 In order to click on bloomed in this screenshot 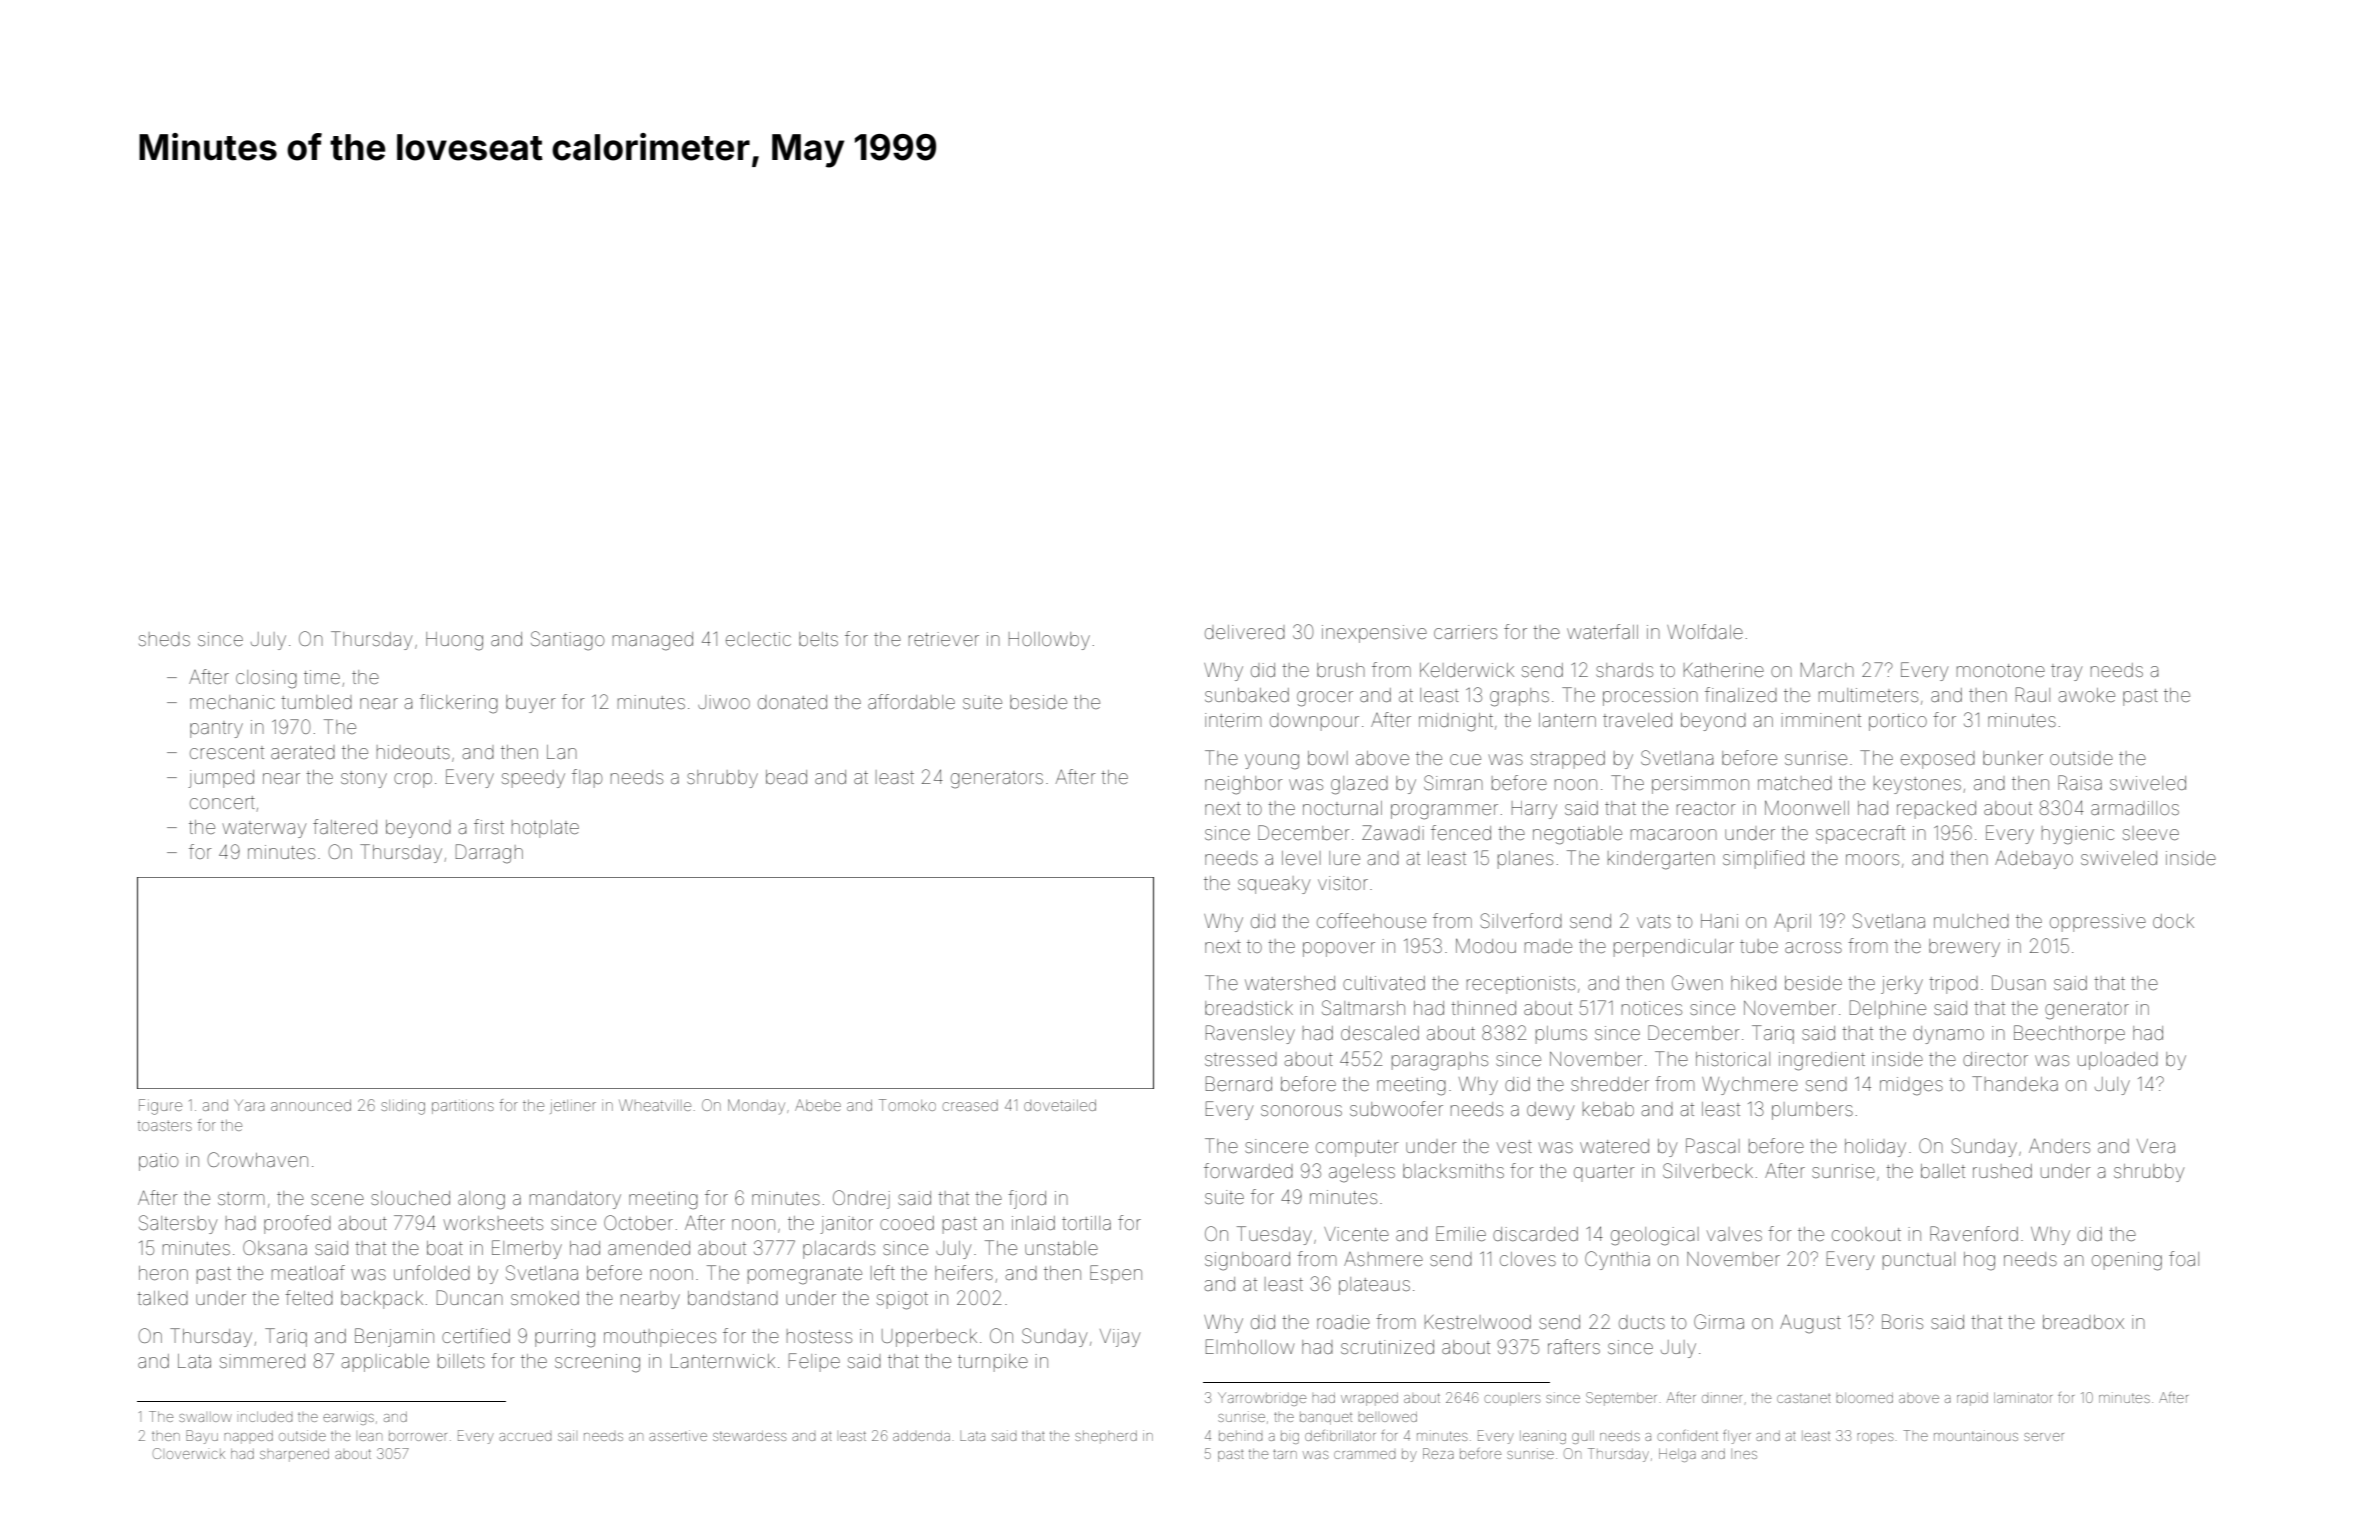, I will do `click(1864, 1398)`.
